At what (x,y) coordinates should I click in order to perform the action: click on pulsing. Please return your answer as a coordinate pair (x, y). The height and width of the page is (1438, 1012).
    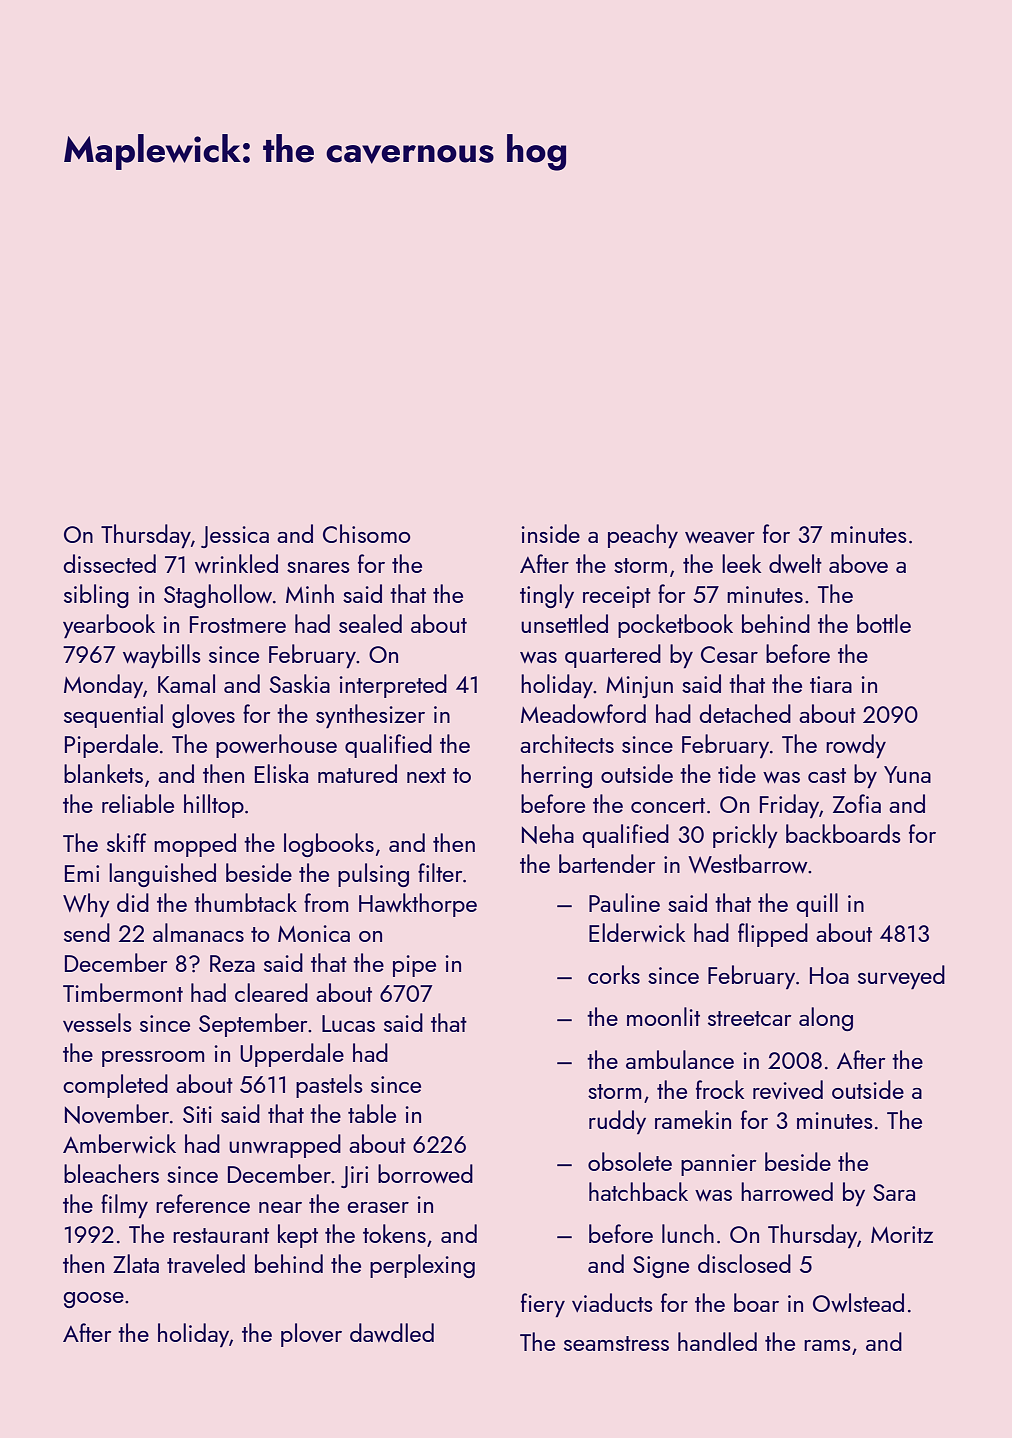
    Looking at the image, I should click on (373, 875).
